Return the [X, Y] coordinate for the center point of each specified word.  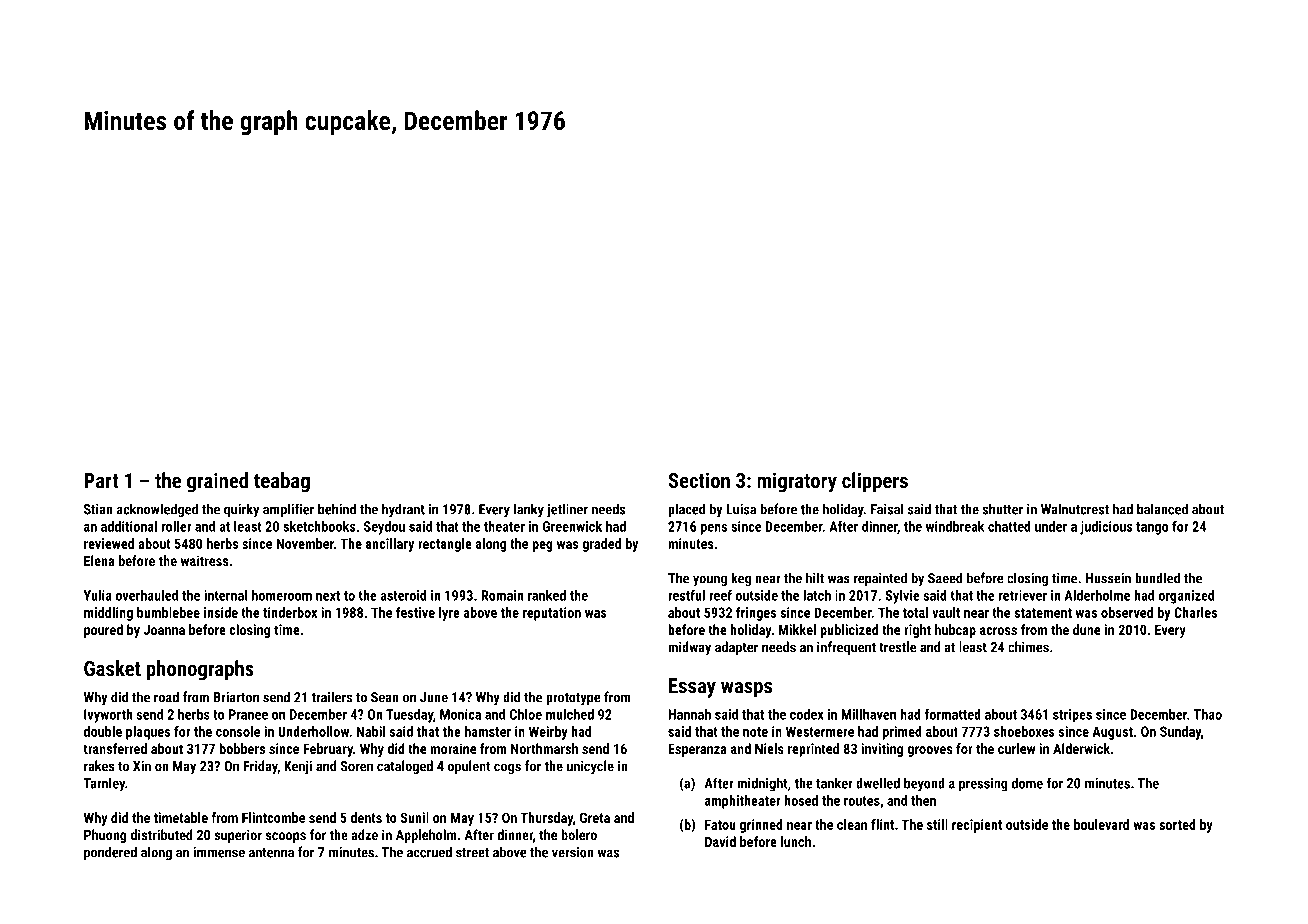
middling [108, 614]
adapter [736, 648]
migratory [797, 482]
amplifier [288, 510]
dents [366, 817]
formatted [952, 714]
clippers [875, 482]
